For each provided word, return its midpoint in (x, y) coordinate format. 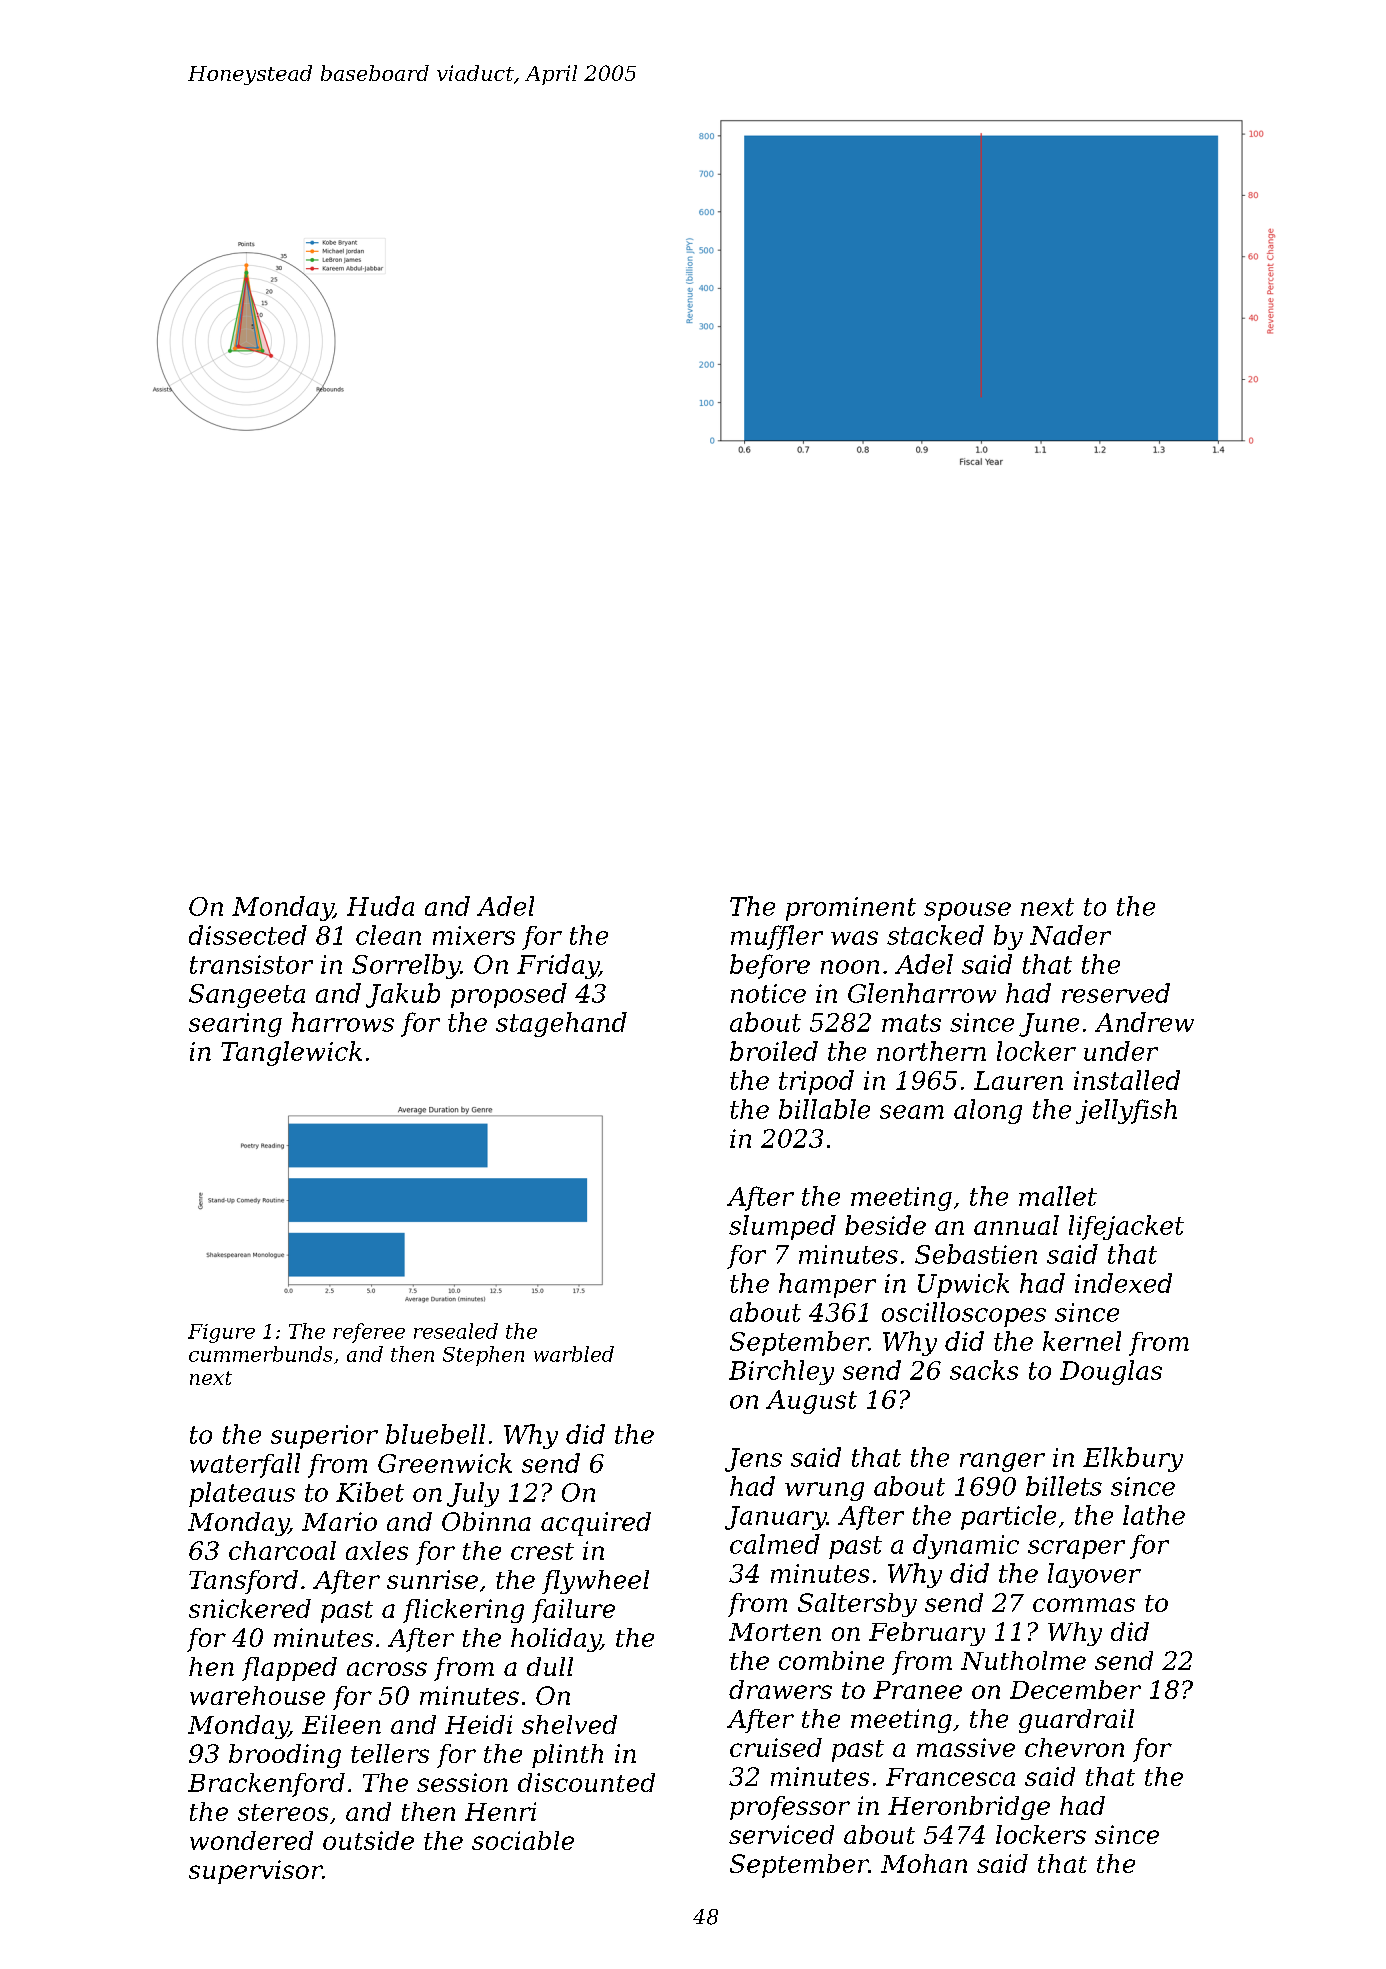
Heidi (478, 1724)
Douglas (1111, 1372)
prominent (851, 909)
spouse (967, 911)
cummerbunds (260, 1354)
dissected (248, 935)
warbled (574, 1354)
